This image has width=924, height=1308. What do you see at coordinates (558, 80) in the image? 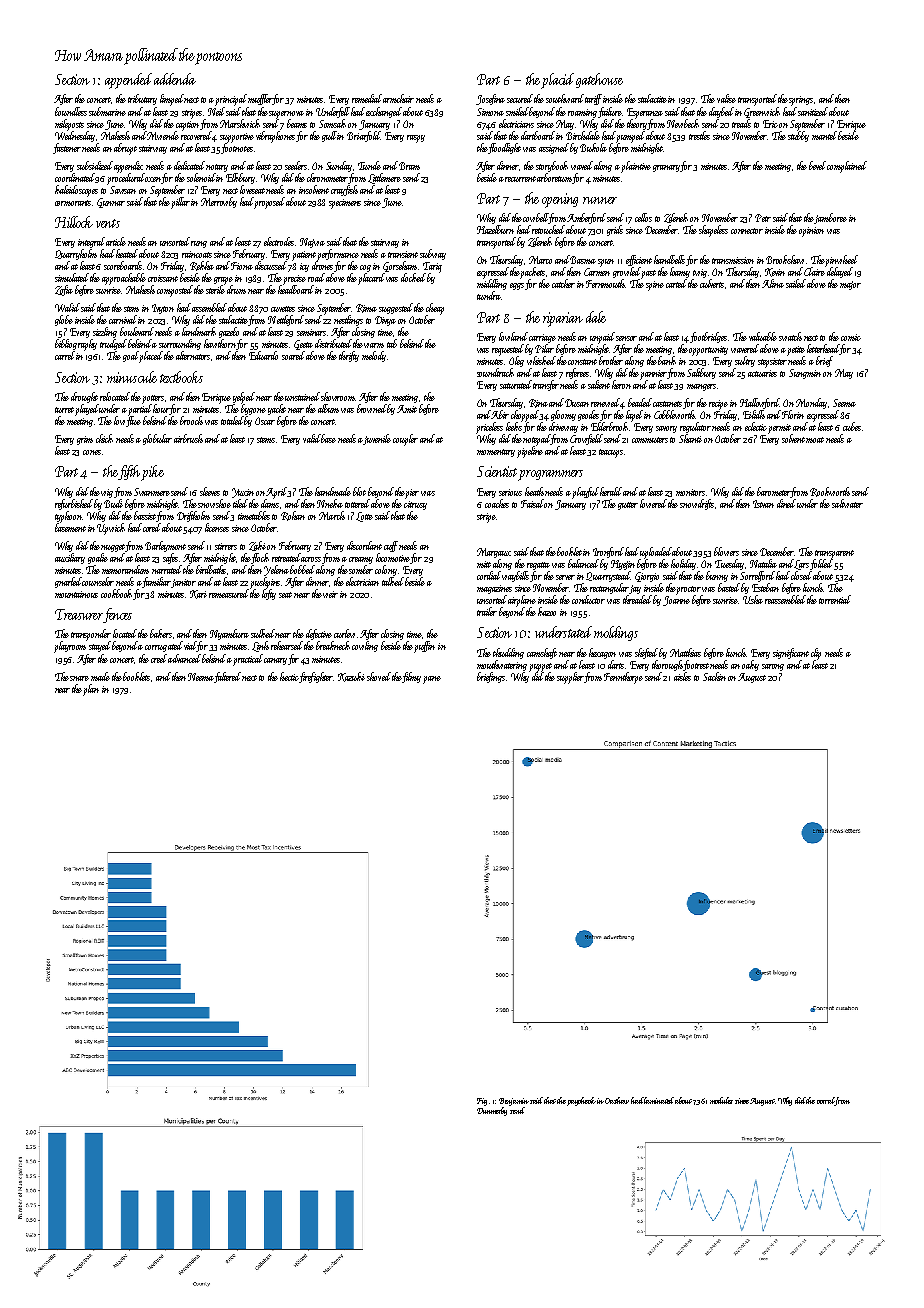
I see `placid` at bounding box center [558, 80].
